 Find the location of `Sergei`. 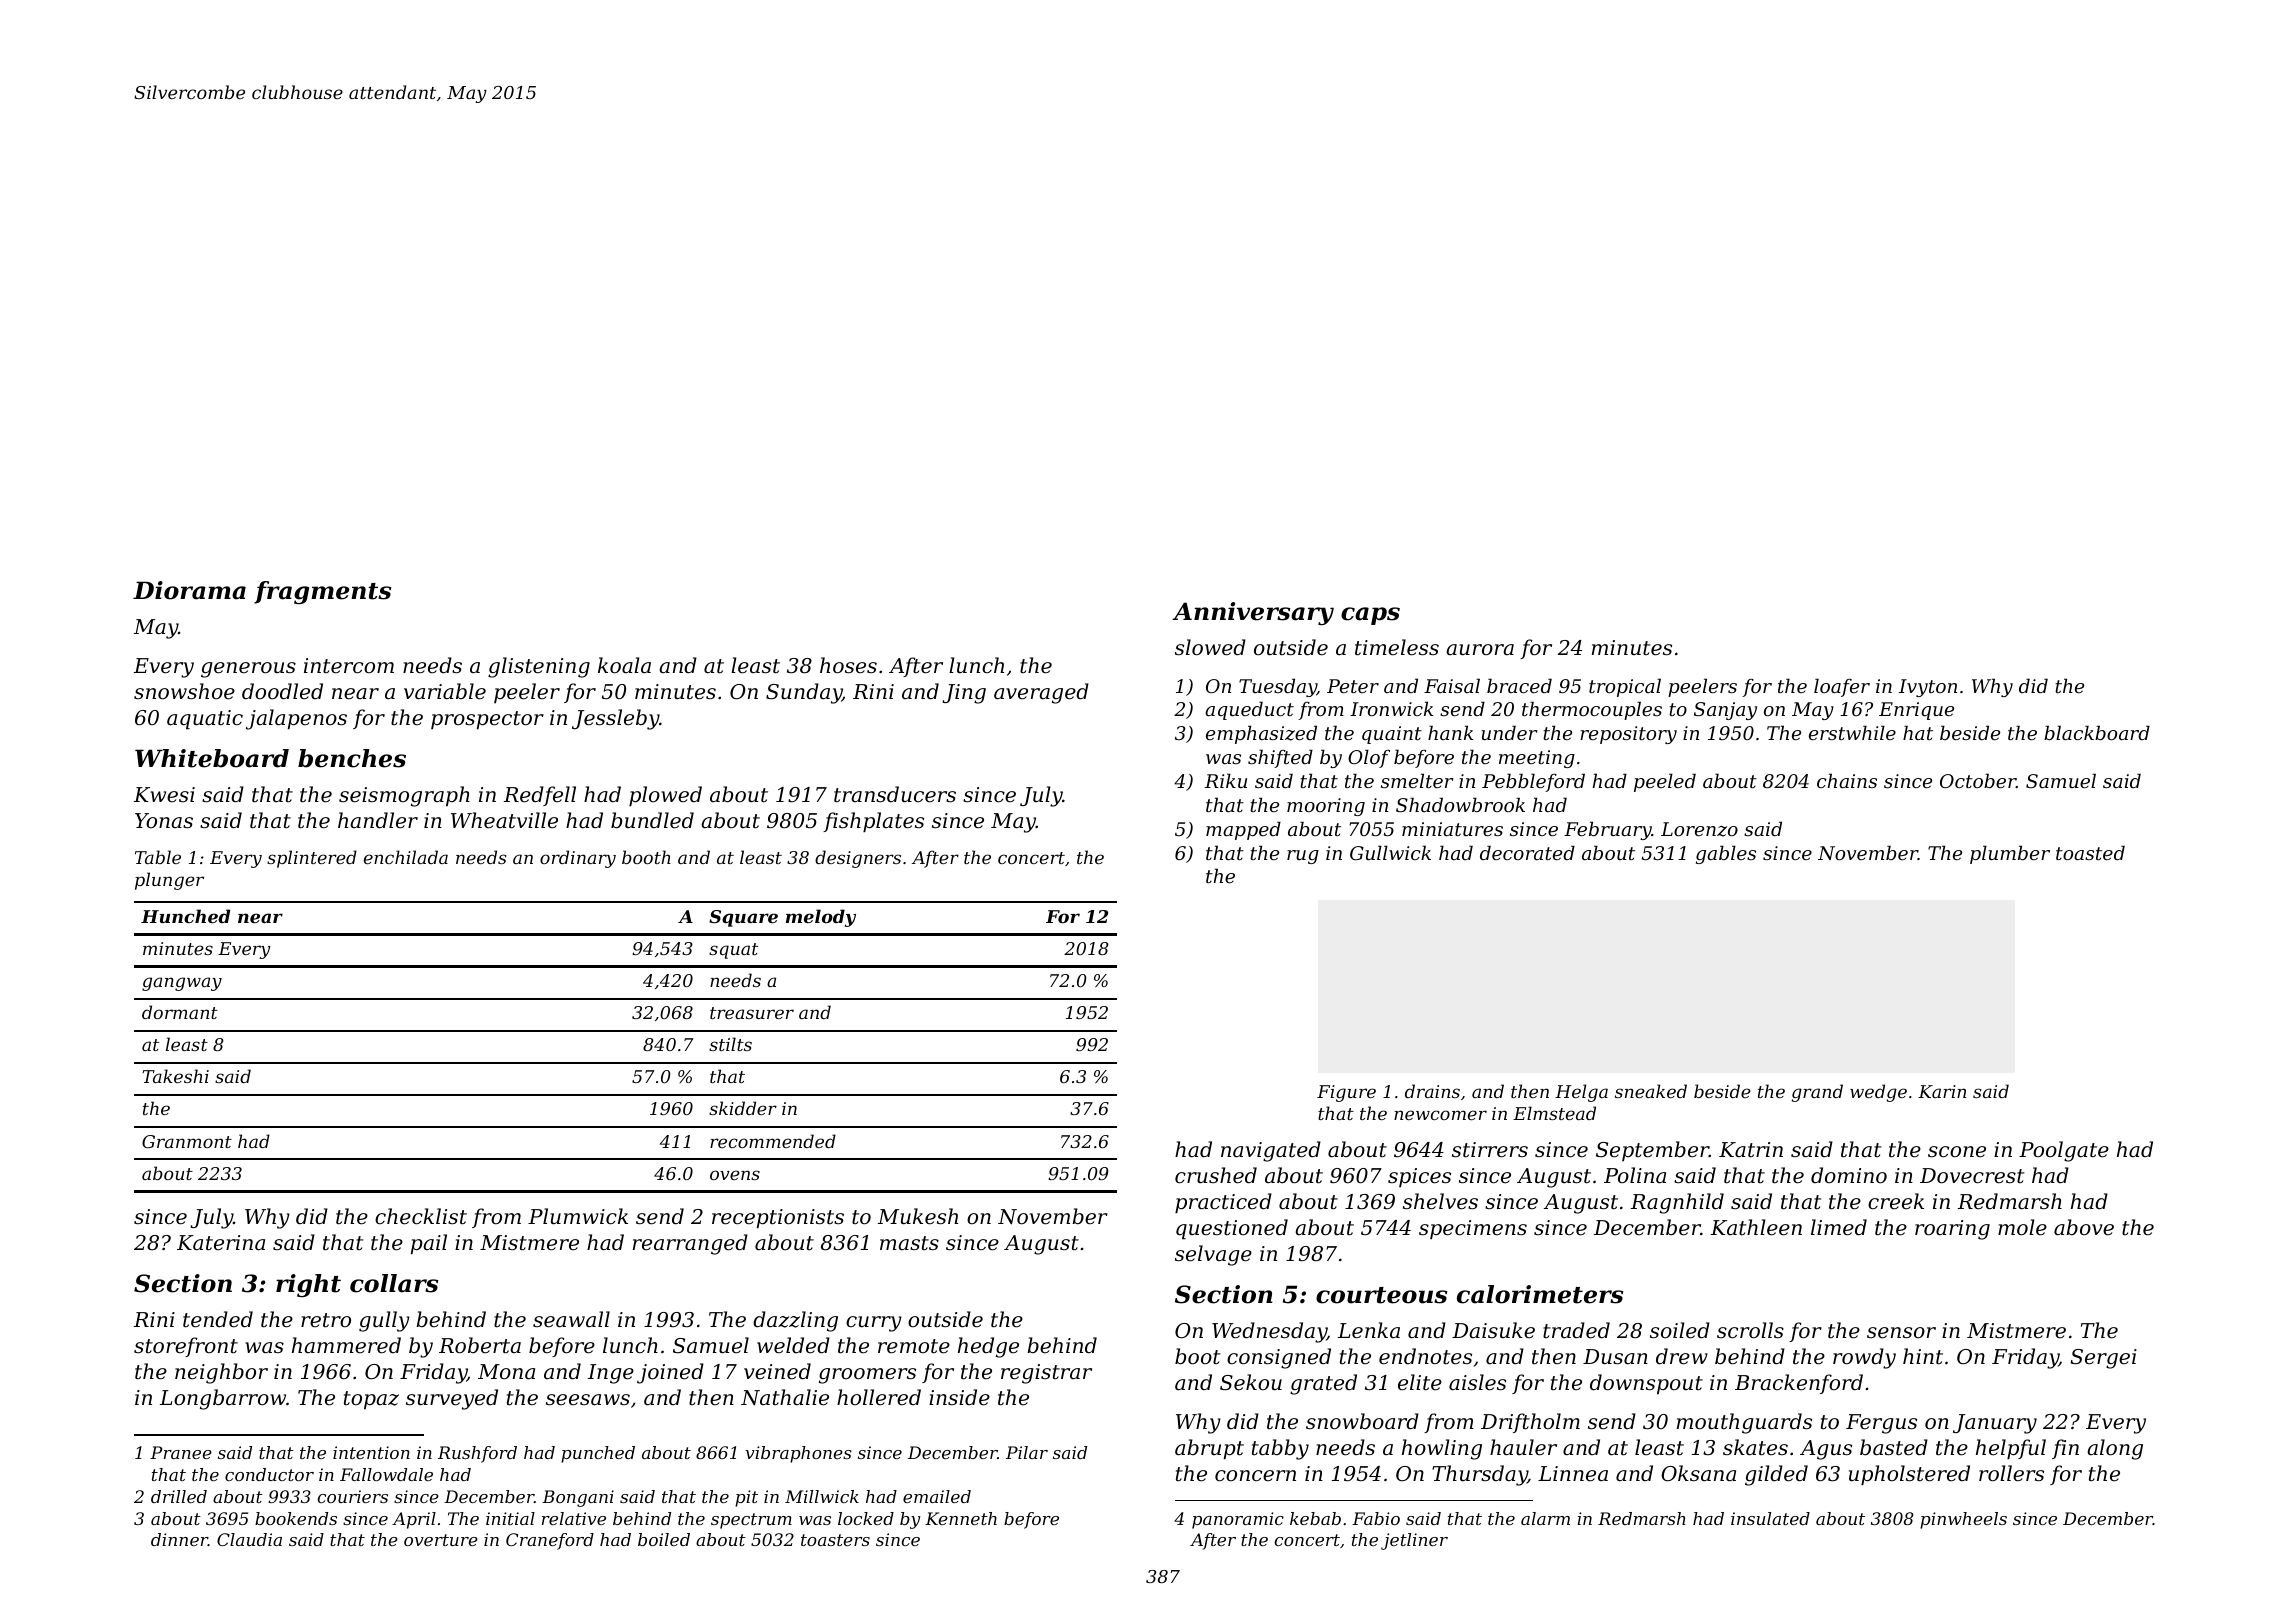

Sergei is located at coordinates (2103, 1359).
